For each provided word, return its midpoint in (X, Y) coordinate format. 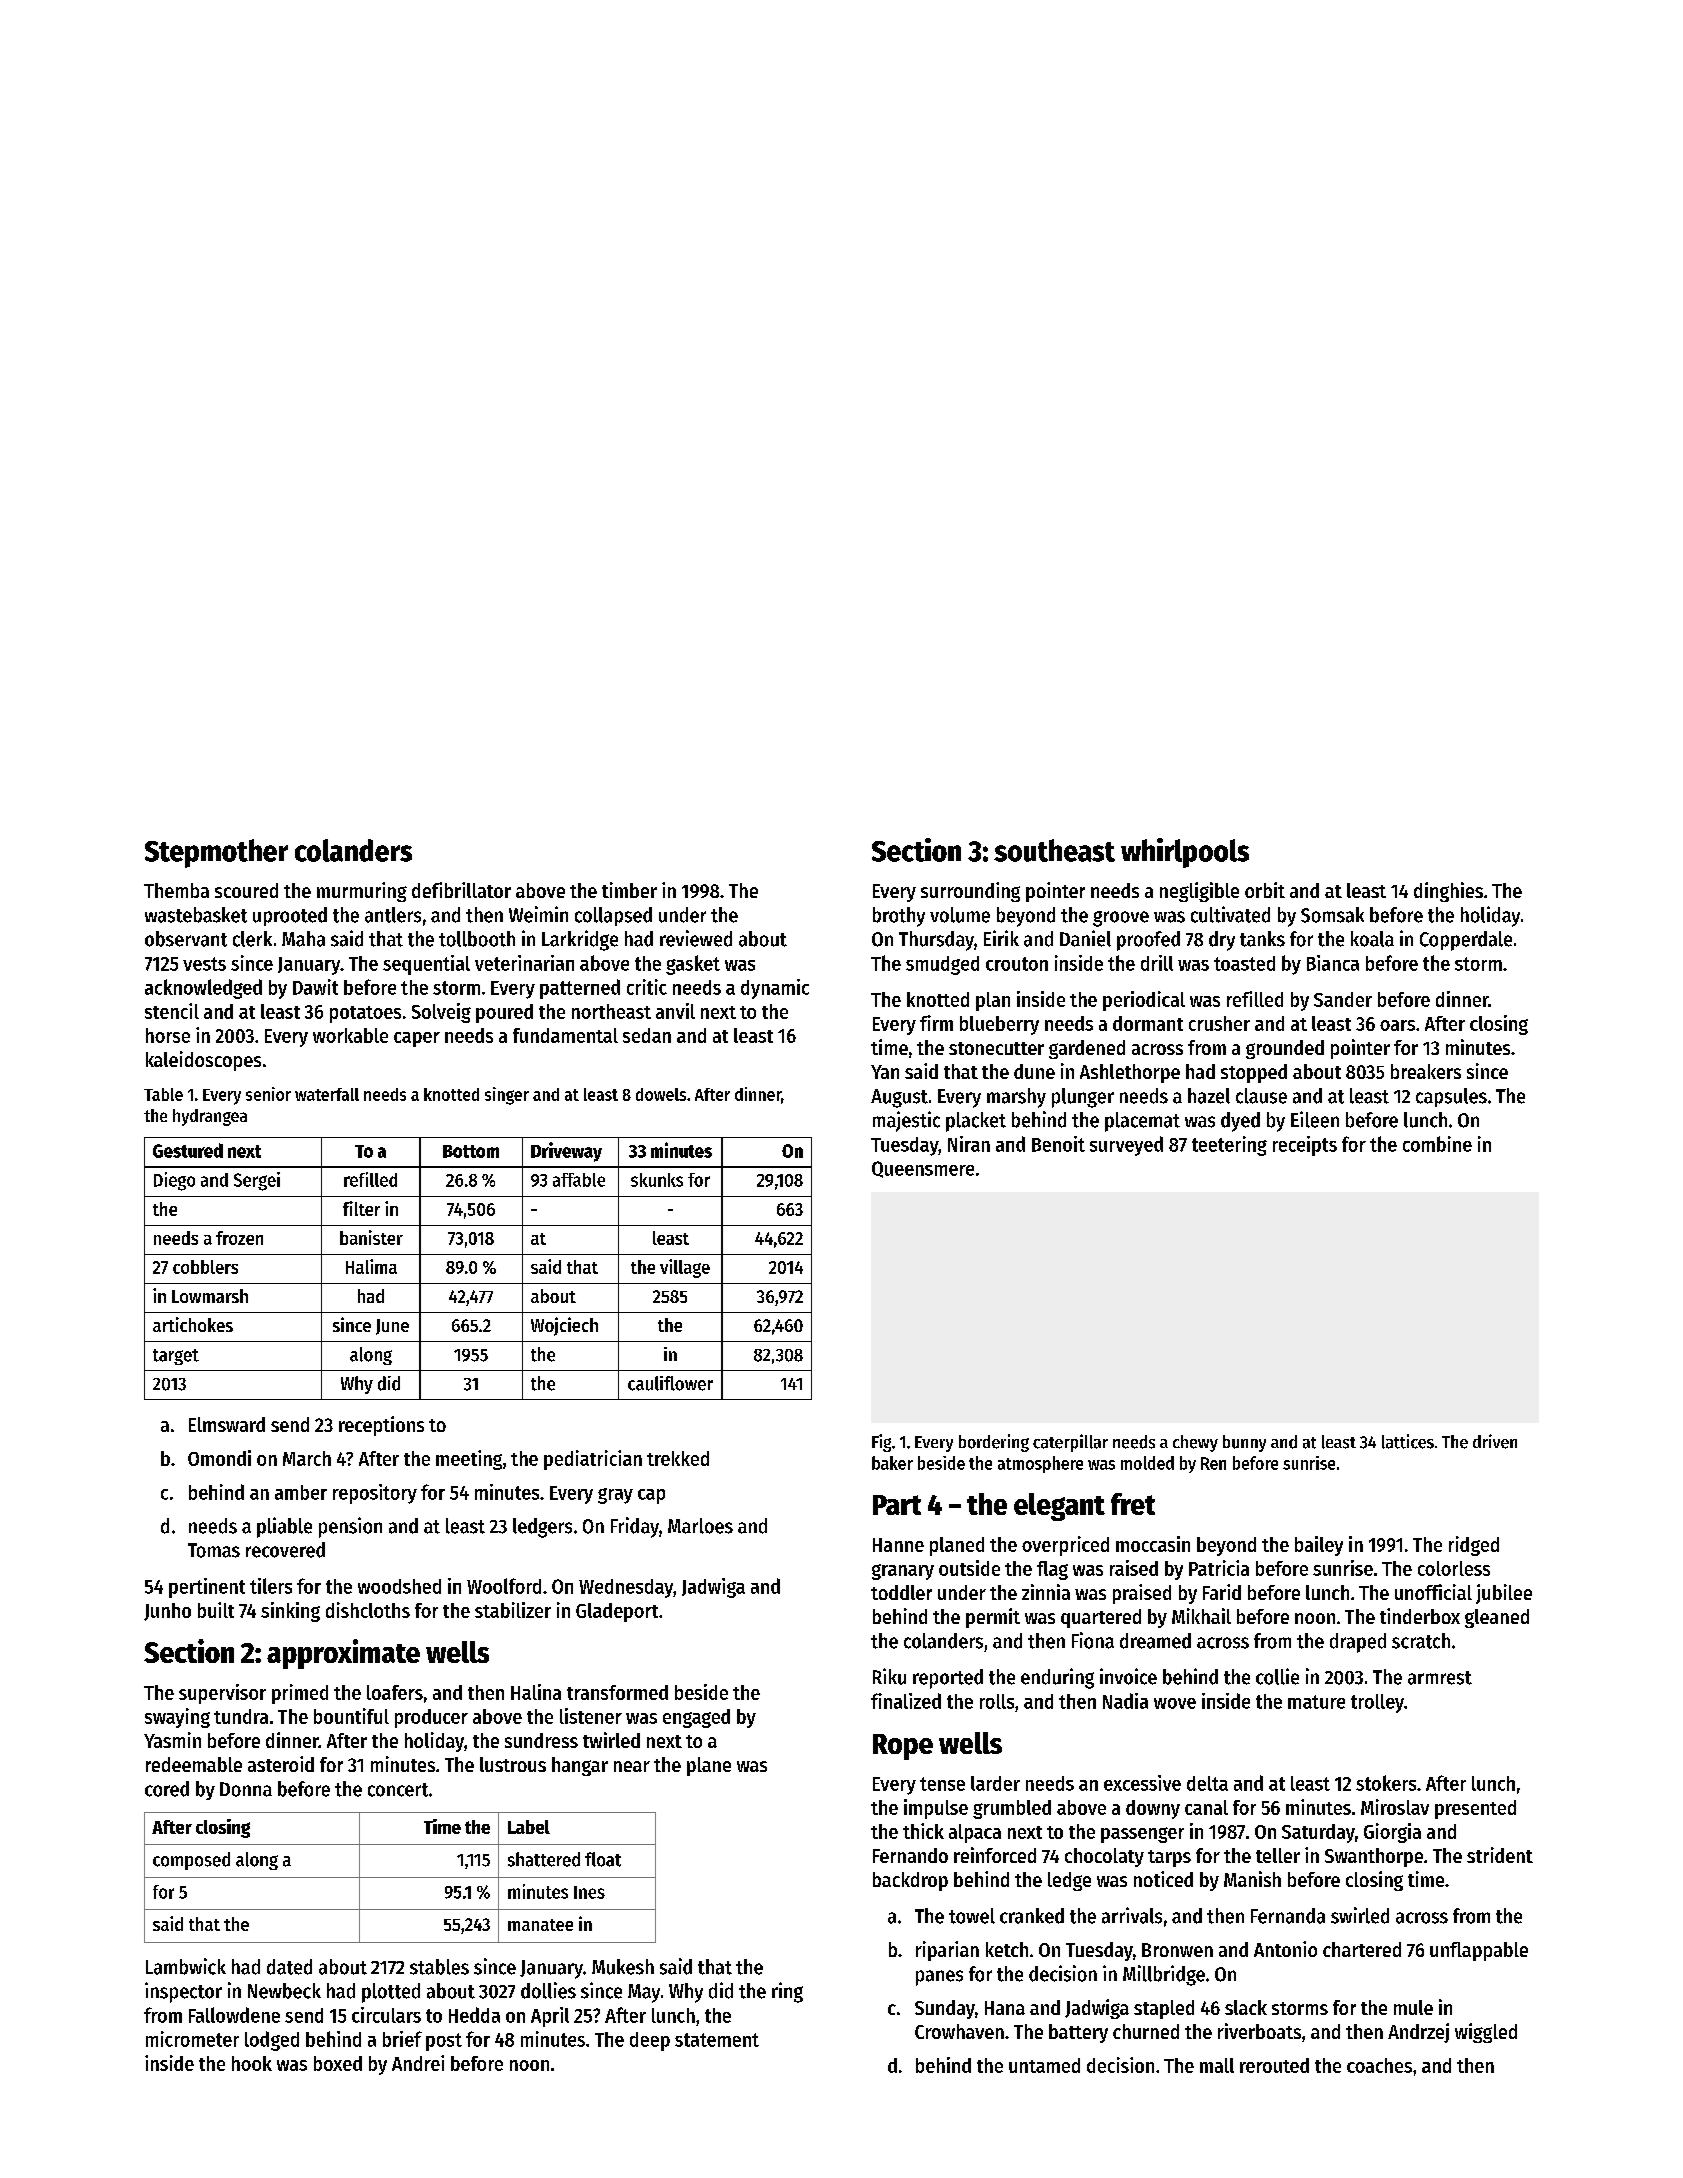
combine (1437, 1144)
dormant (1148, 1023)
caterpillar (1070, 1443)
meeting (469, 1460)
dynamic (775, 989)
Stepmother (216, 853)
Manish (1252, 1879)
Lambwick (186, 1966)
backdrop (910, 1881)
